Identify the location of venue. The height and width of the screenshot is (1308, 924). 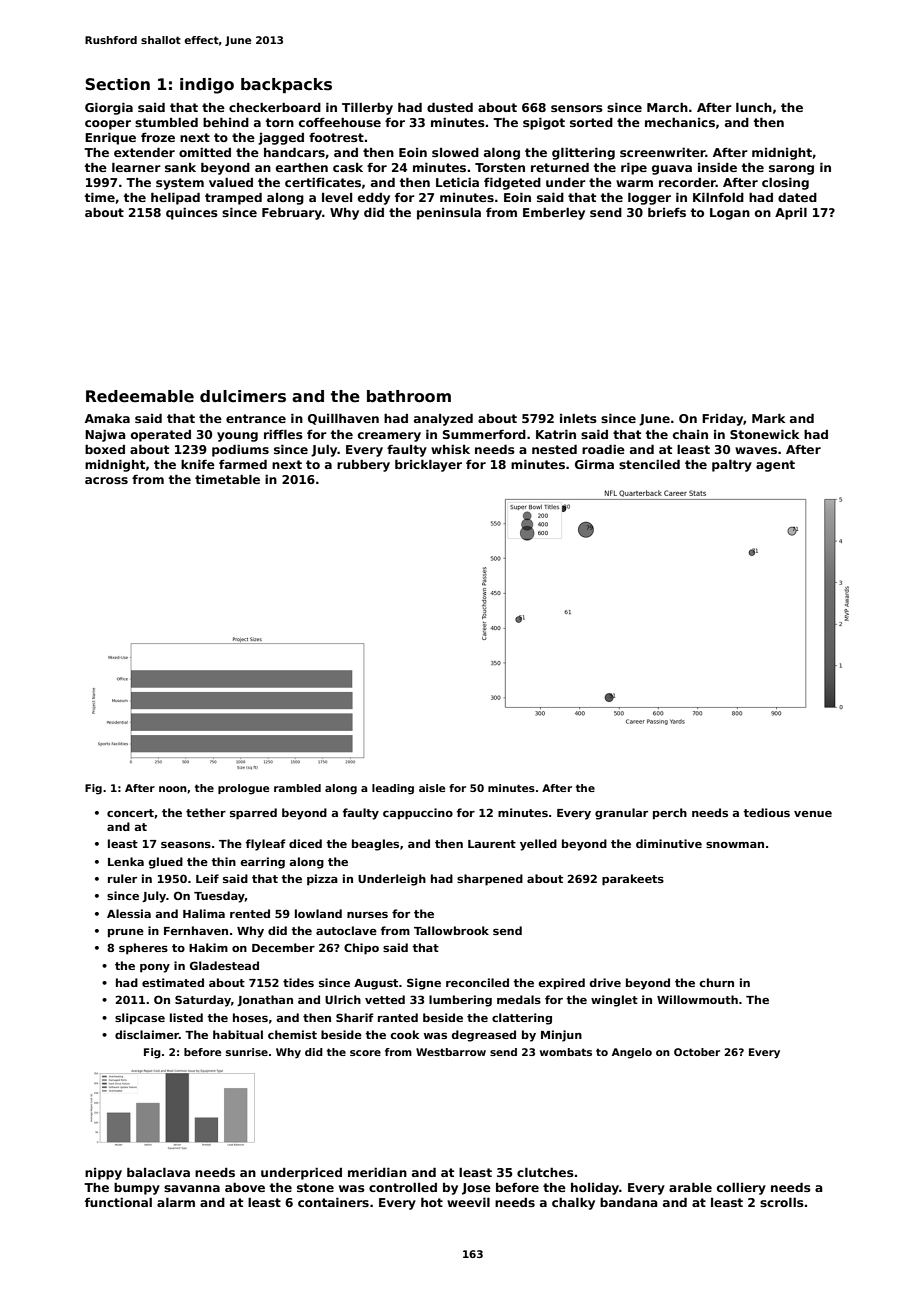
(813, 814).
